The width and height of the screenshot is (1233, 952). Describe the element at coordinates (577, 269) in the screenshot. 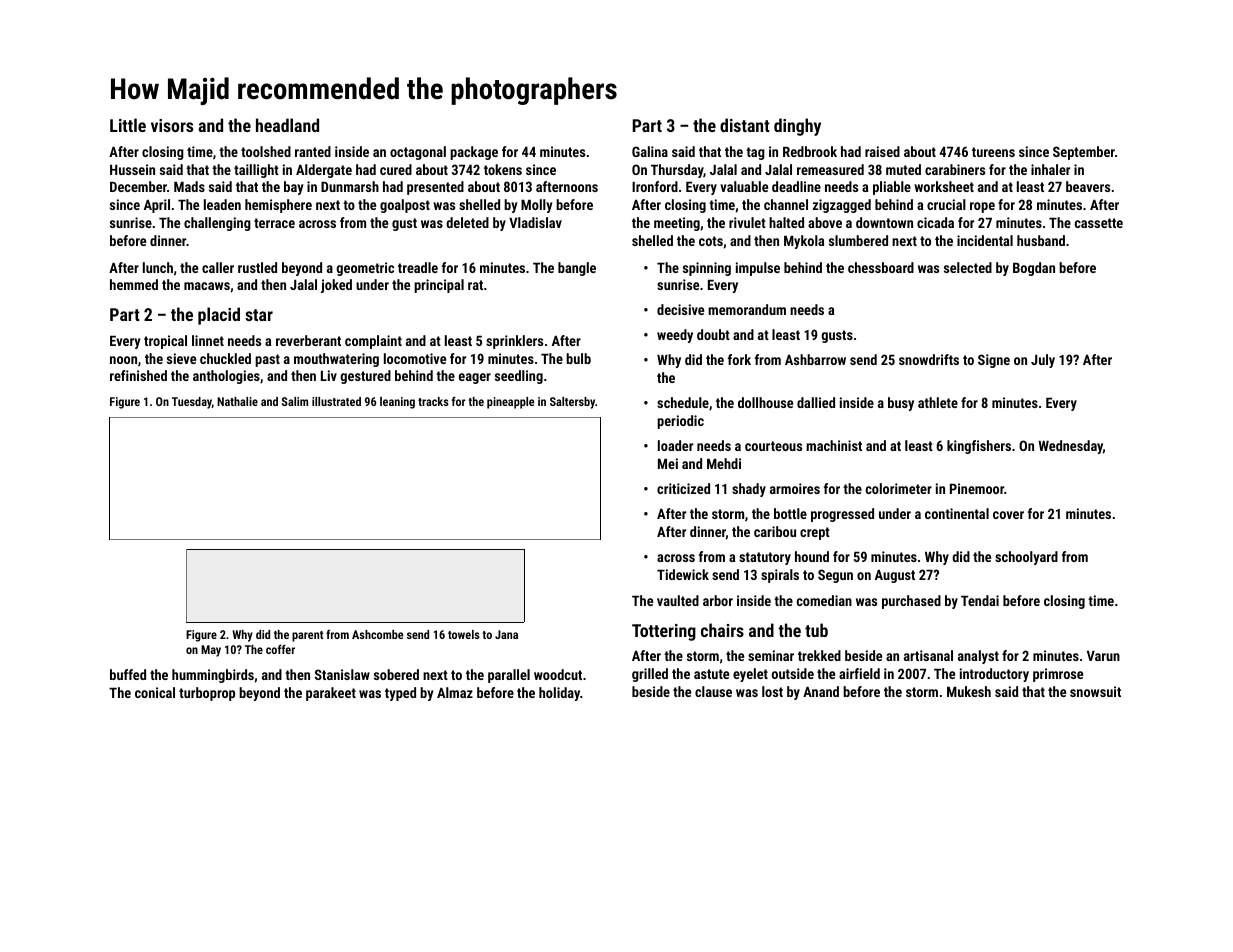

I see `bangle` at that location.
